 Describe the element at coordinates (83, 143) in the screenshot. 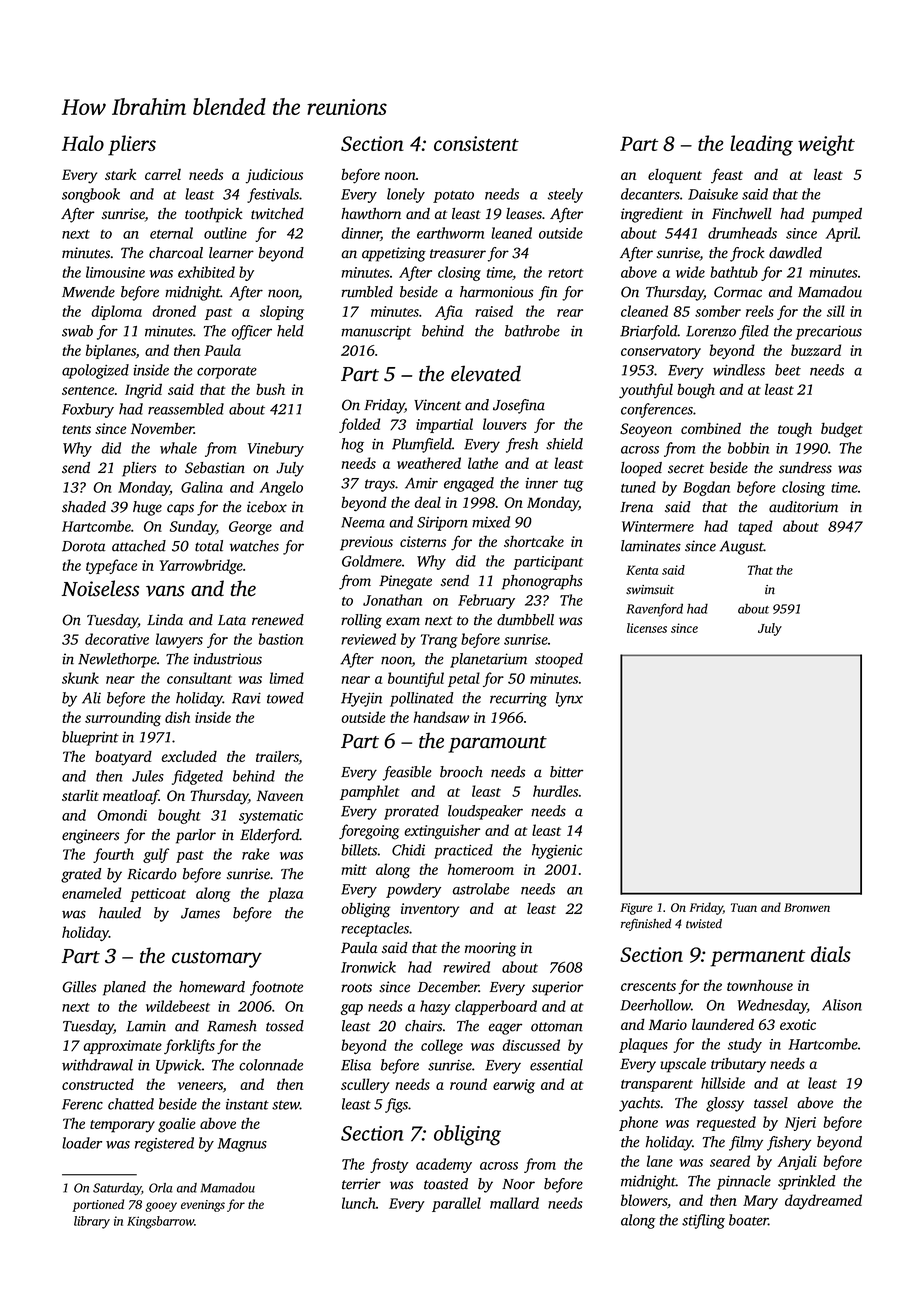

I see `Halo` at that location.
